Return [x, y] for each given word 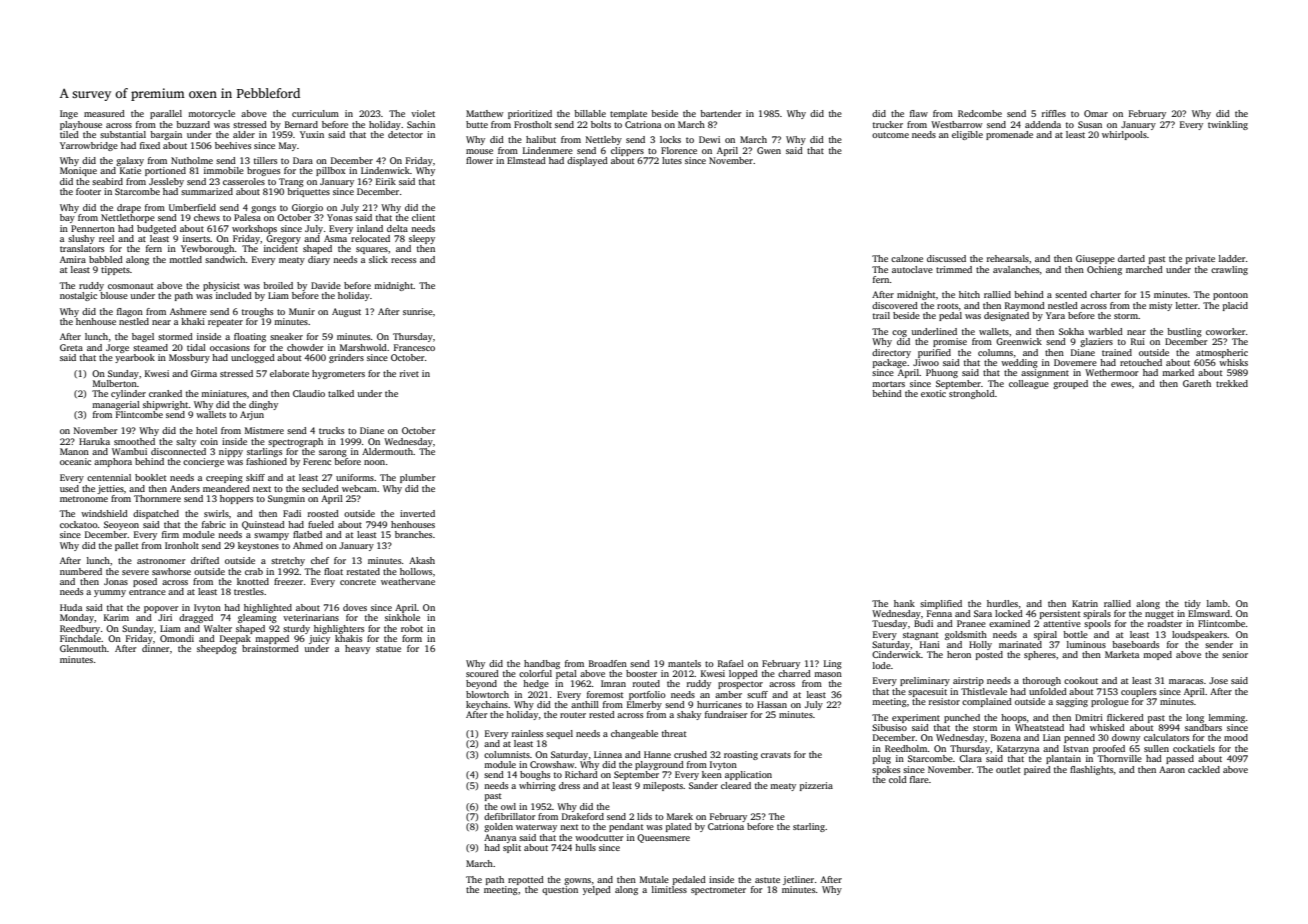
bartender [721, 113]
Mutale [654, 879]
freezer [288, 581]
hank [904, 603]
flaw [919, 113]
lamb [1217, 603]
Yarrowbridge [89, 146]
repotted [526, 880]
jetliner [798, 880]
